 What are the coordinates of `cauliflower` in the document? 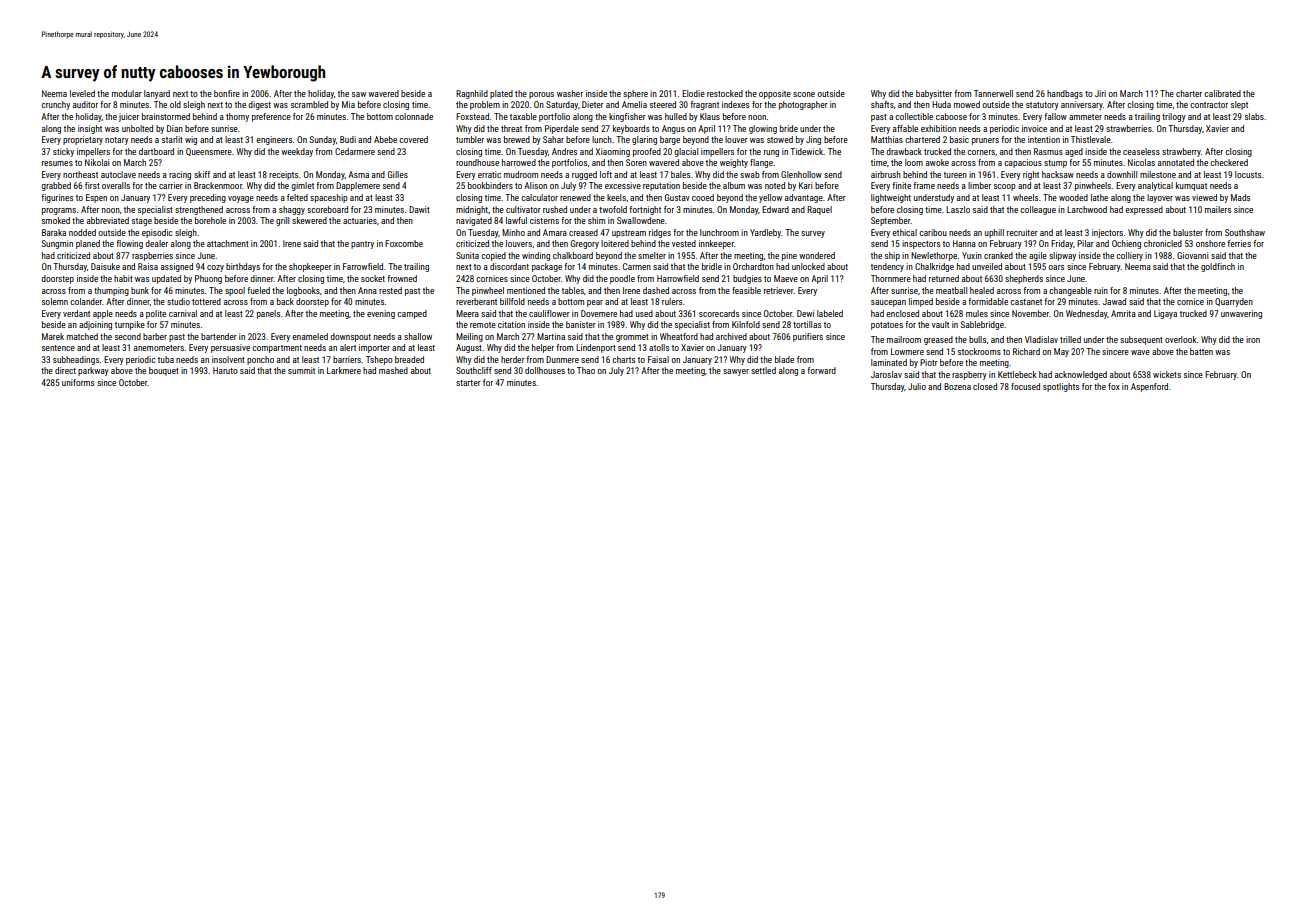 It's located at (549, 313).
